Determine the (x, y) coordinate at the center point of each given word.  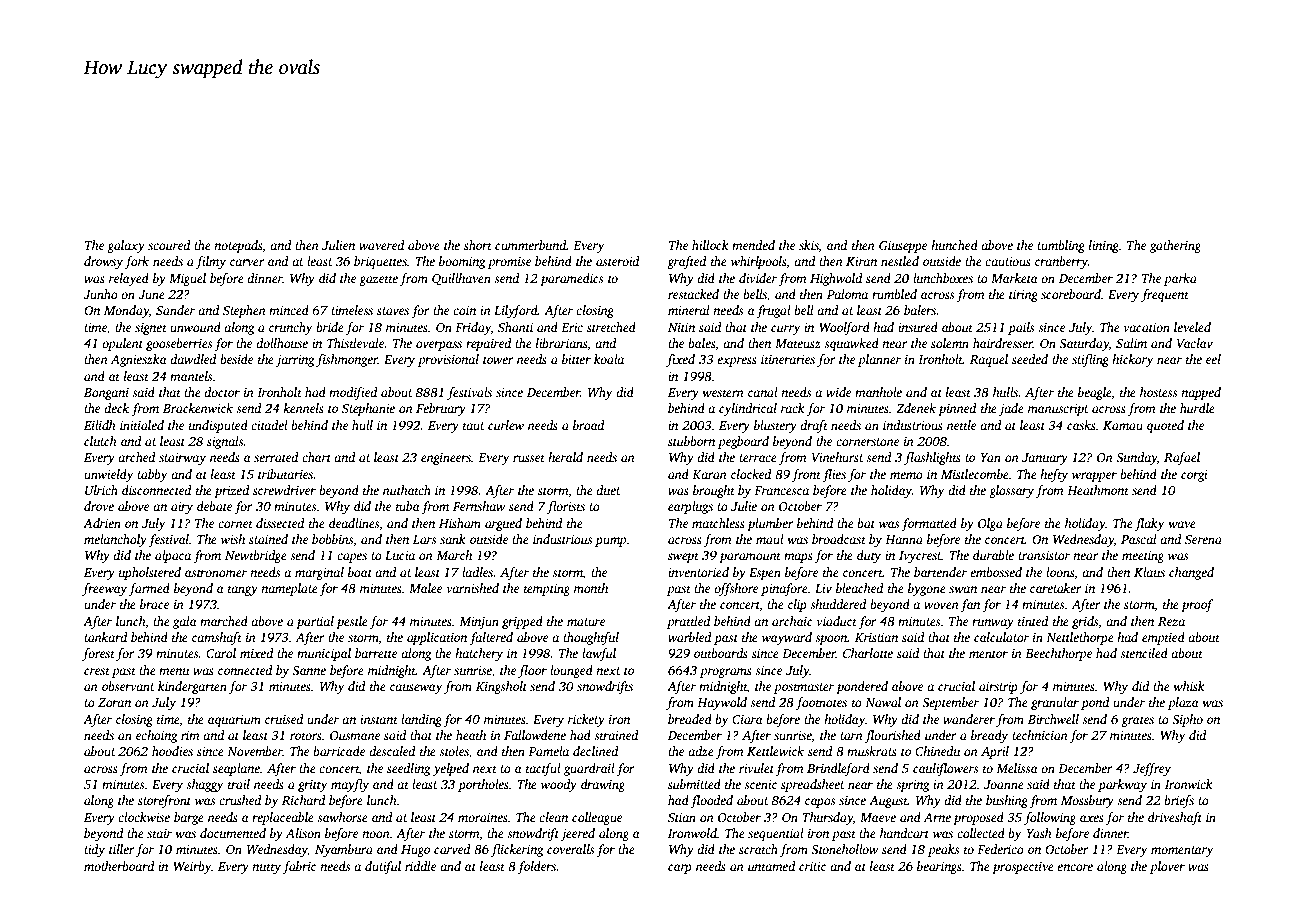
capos (820, 803)
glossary (1011, 491)
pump (610, 542)
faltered (491, 638)
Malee (425, 588)
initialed (142, 425)
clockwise (144, 817)
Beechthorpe (1058, 654)
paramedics (571, 279)
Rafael (1182, 458)
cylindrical (748, 409)
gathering (1175, 246)
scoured (169, 245)
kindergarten (192, 687)
